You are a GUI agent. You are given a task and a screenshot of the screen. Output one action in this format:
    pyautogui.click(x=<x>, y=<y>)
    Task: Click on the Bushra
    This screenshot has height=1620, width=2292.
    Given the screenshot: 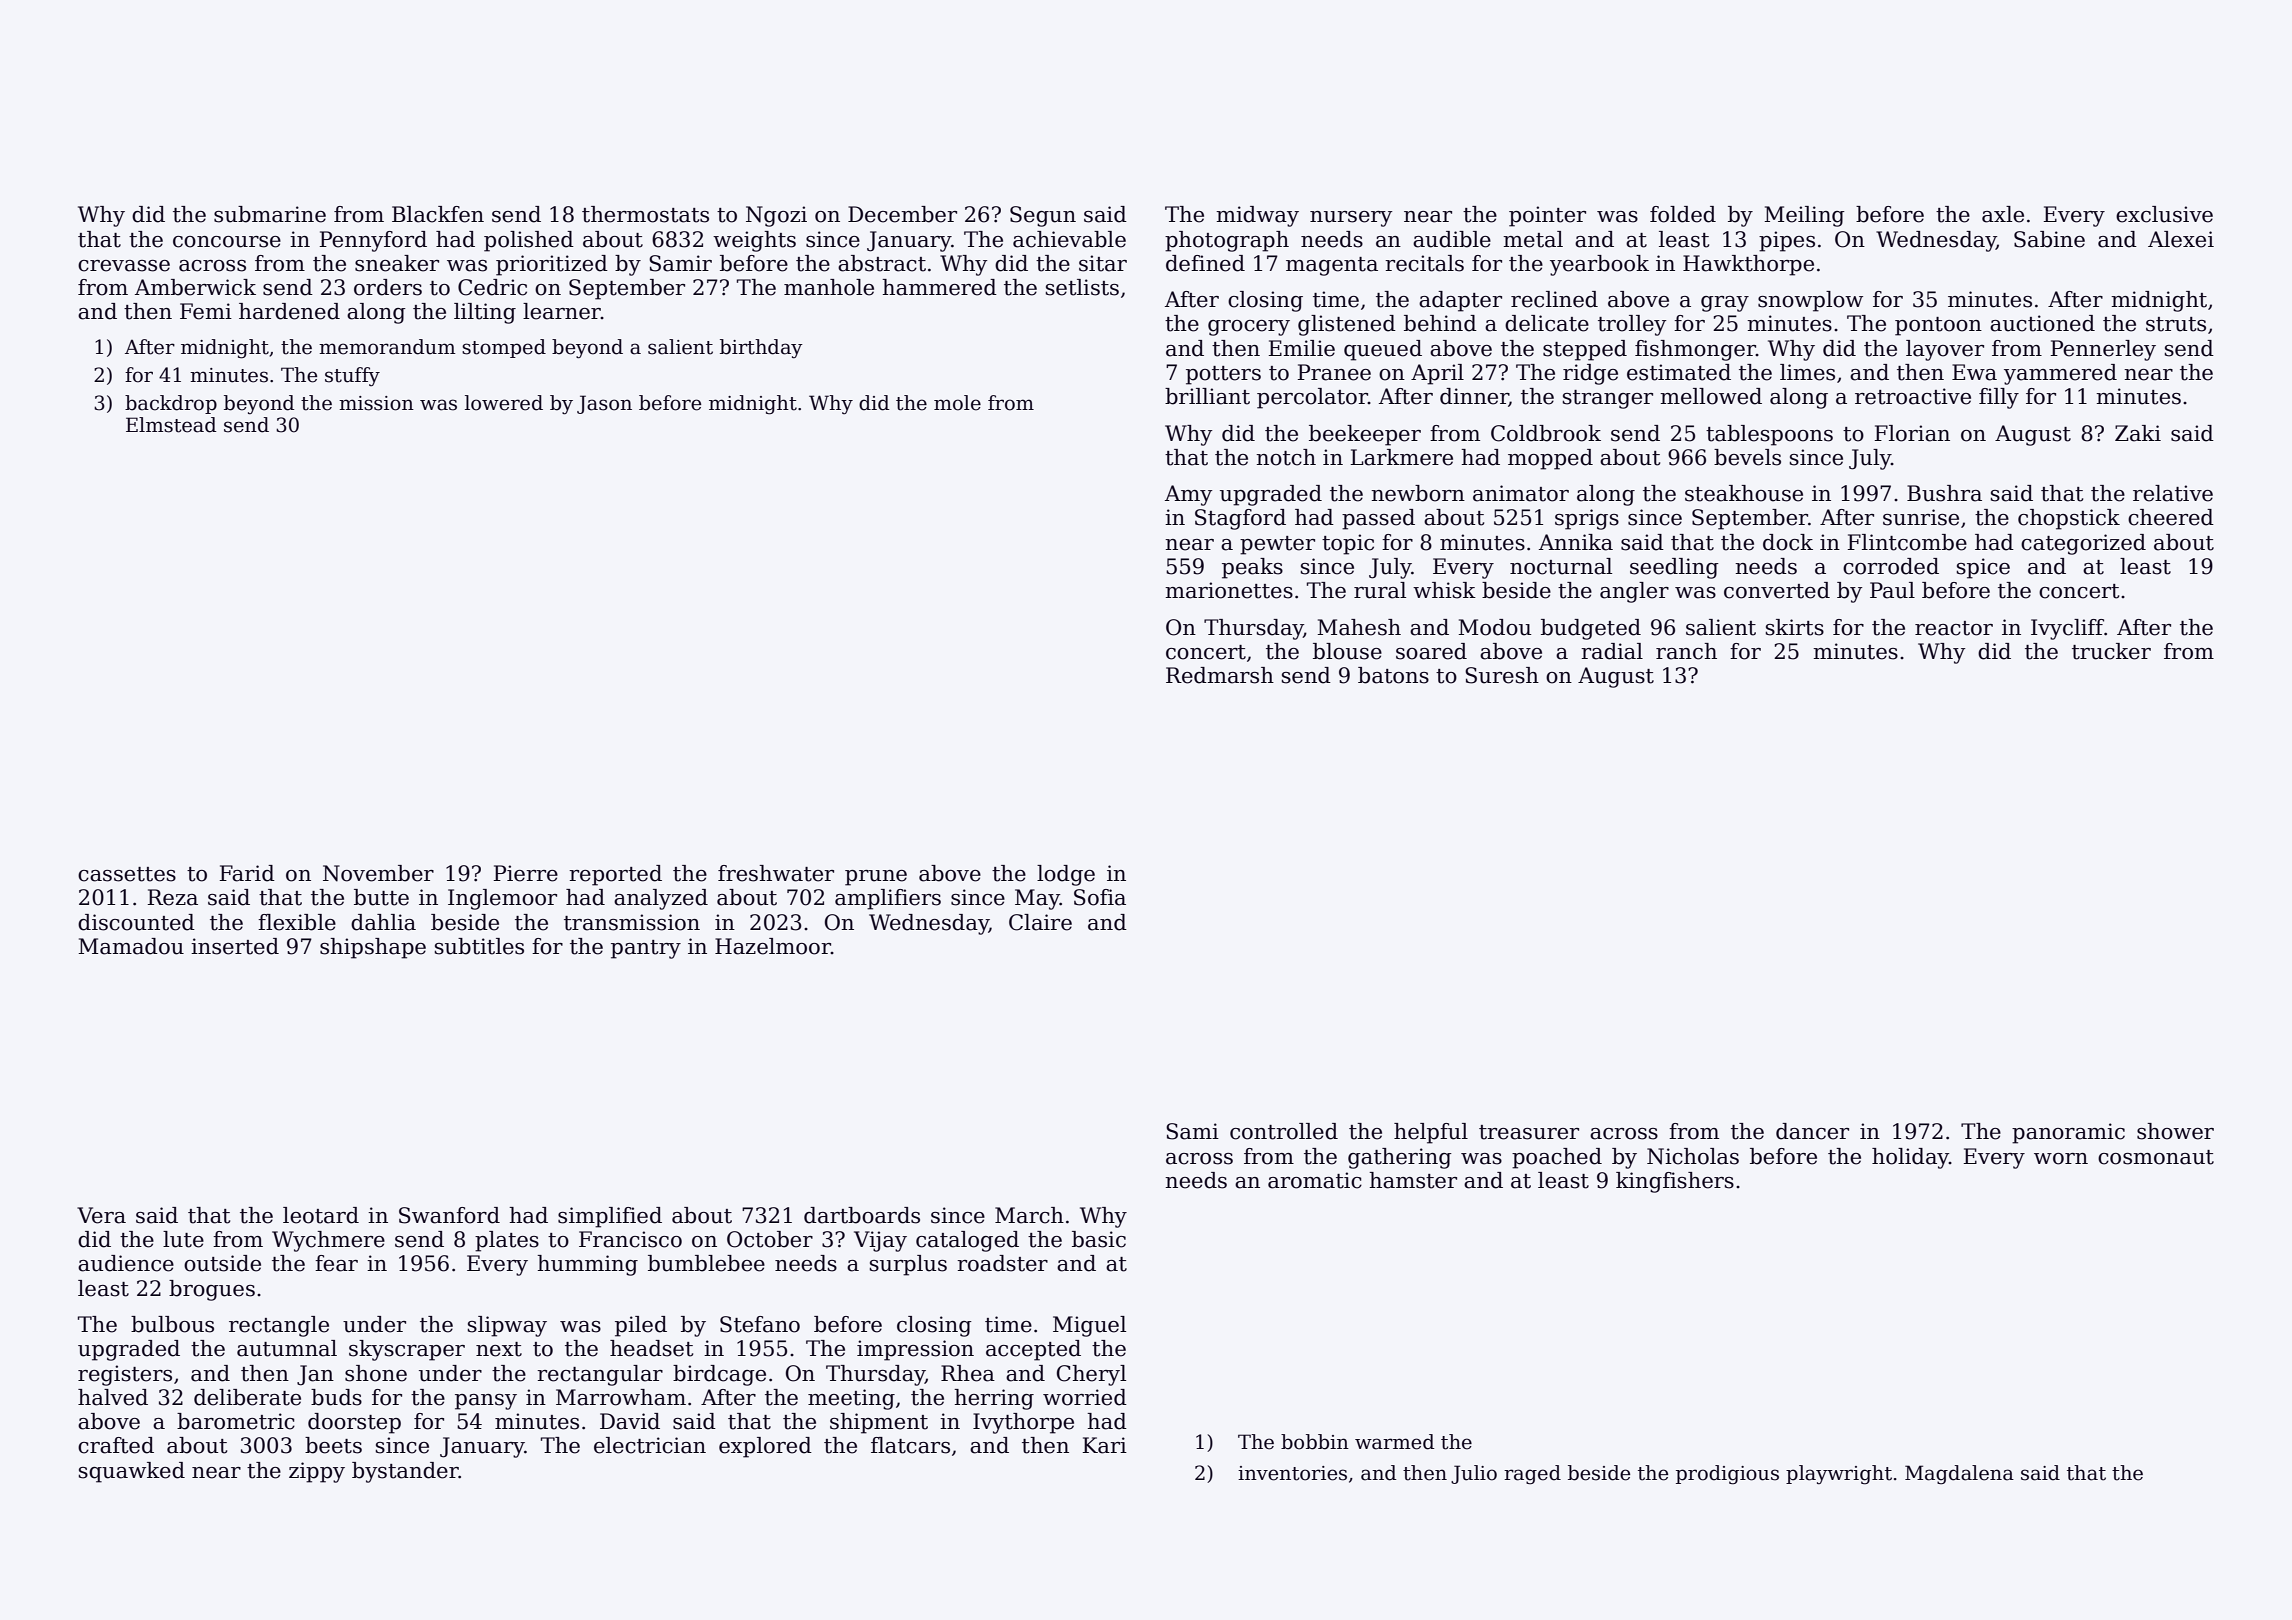 What is the action you would take?
    pyautogui.click(x=1944, y=493)
